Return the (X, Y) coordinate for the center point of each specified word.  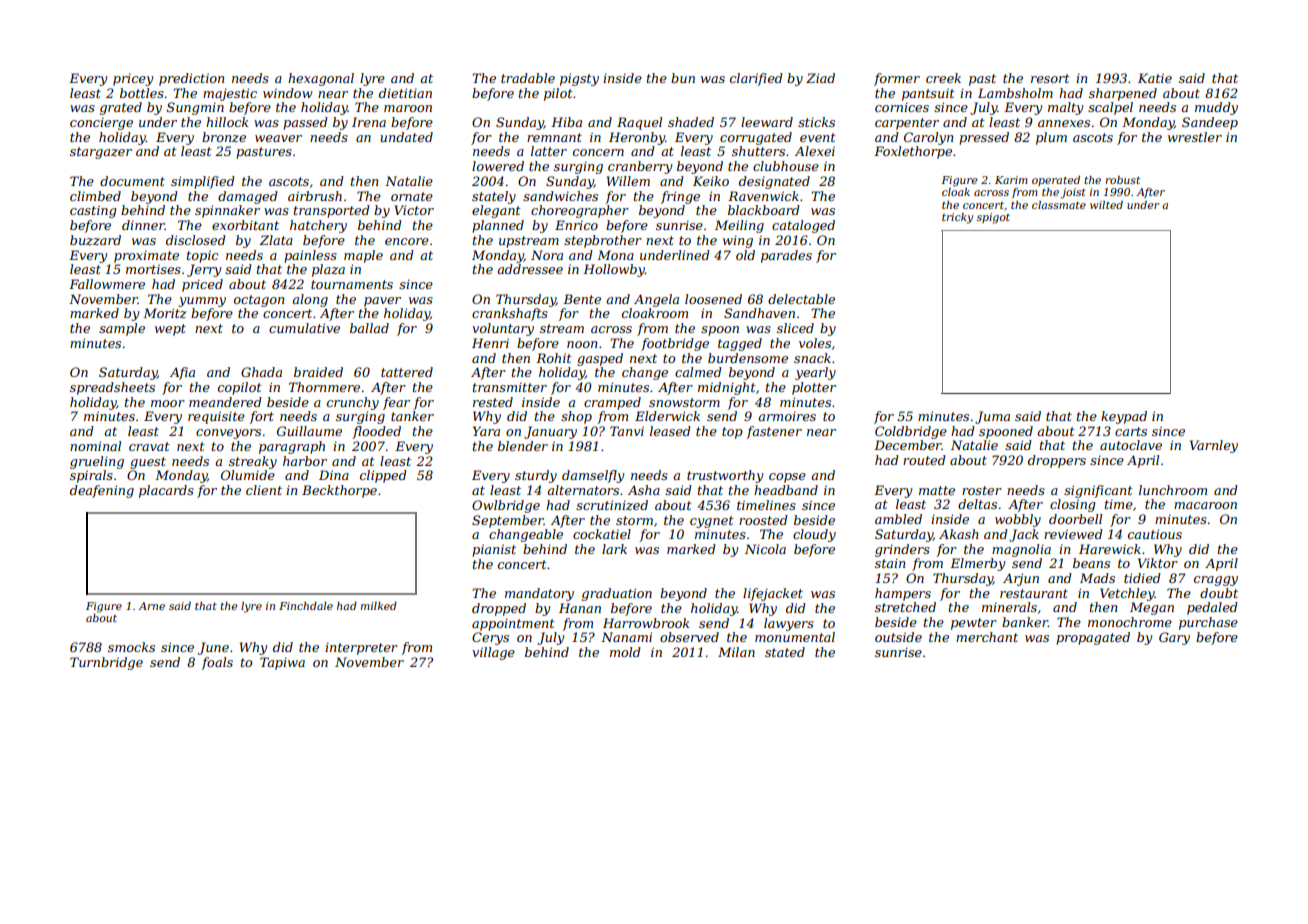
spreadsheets (112, 388)
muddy (1216, 108)
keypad (1124, 417)
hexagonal (321, 79)
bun (683, 78)
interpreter (361, 649)
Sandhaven (759, 313)
